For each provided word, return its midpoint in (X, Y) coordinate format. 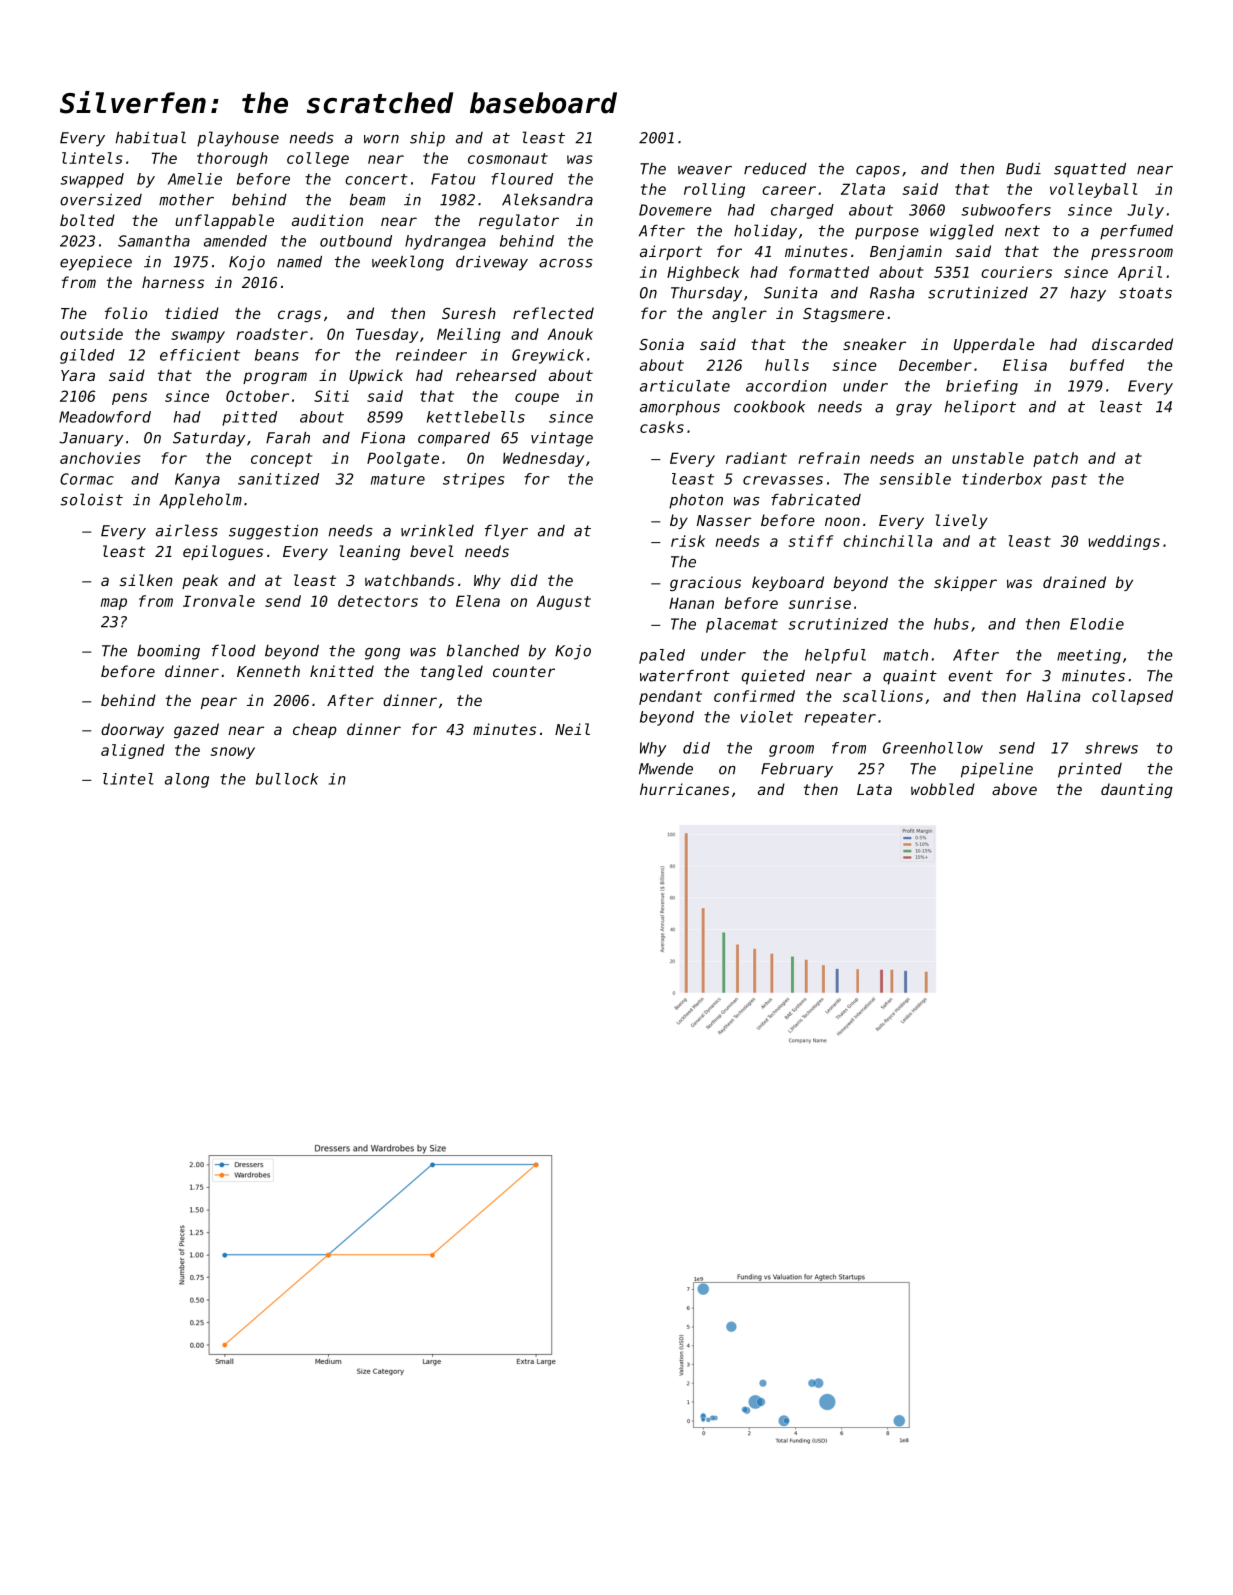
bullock (287, 779)
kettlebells (476, 417)
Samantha (154, 241)
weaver (705, 170)
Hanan (691, 603)
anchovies (100, 458)
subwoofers (1006, 210)
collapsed (1132, 697)
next (1022, 231)
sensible (915, 479)
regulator (519, 221)
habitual (151, 137)
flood (234, 650)
